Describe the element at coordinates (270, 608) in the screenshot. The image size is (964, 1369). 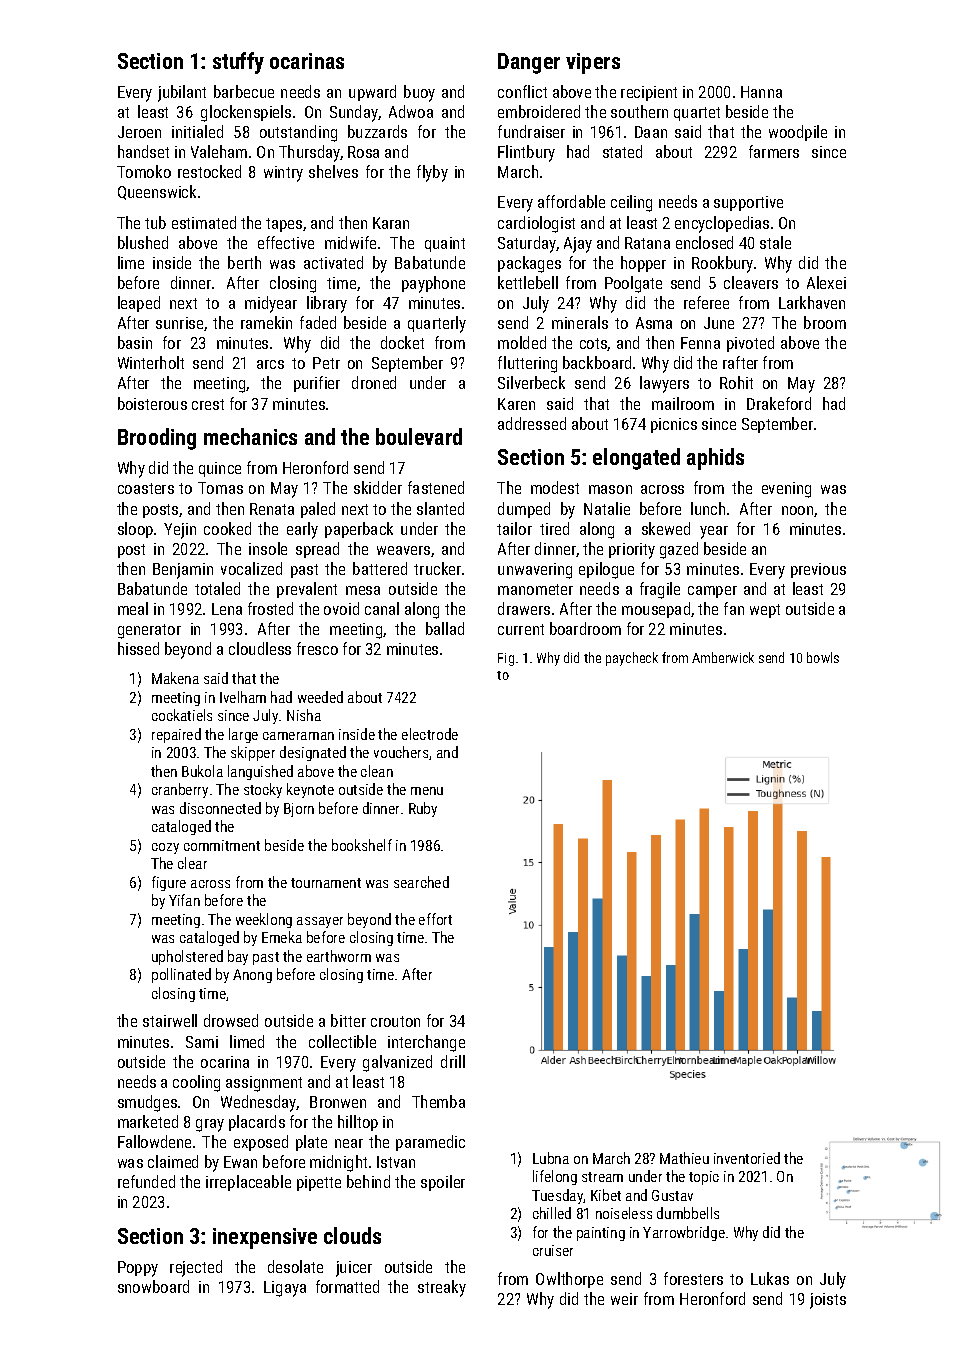
I see `frosted` at that location.
